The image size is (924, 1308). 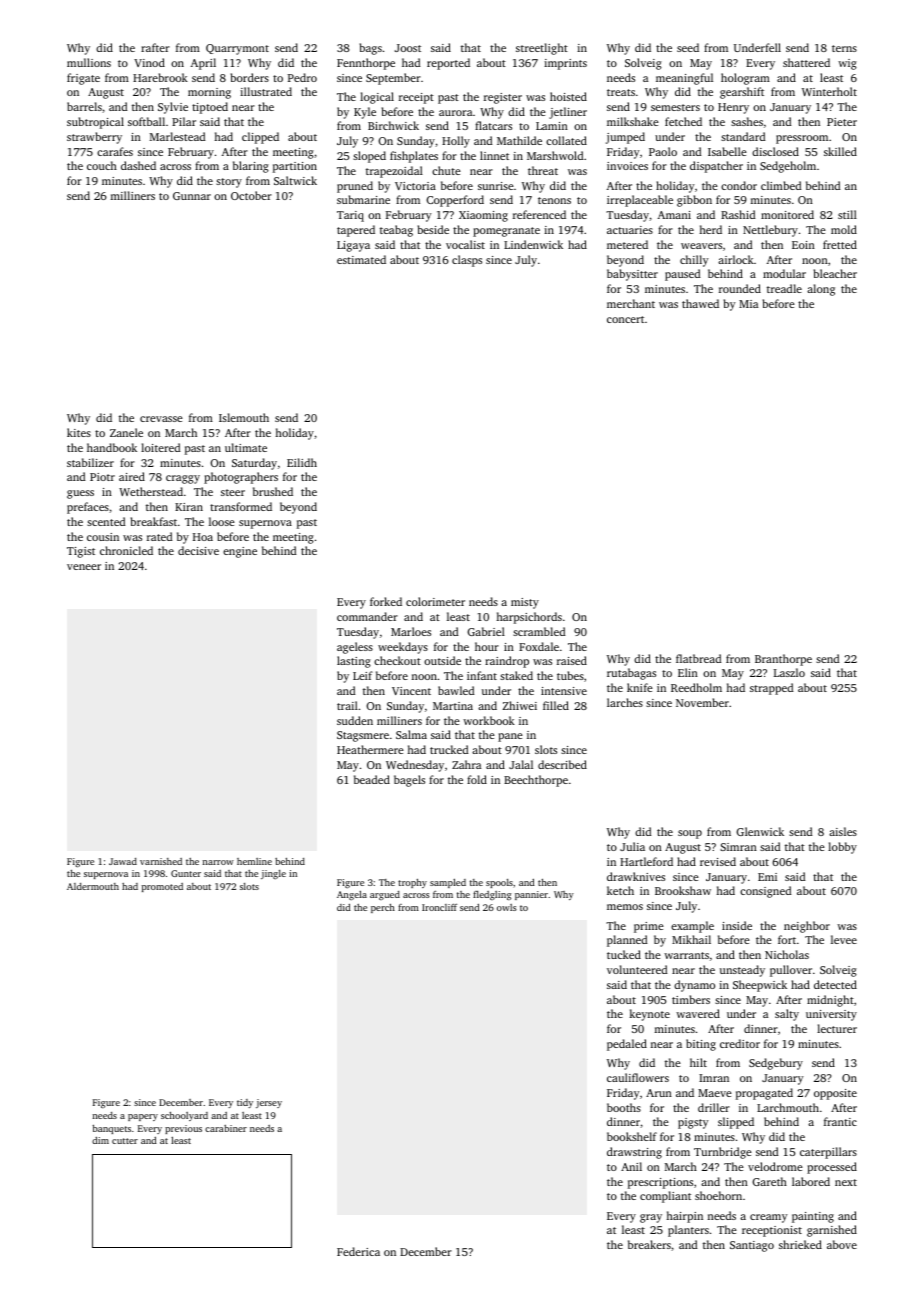 What do you see at coordinates (177, 136) in the page?
I see `Marlestead` at bounding box center [177, 136].
